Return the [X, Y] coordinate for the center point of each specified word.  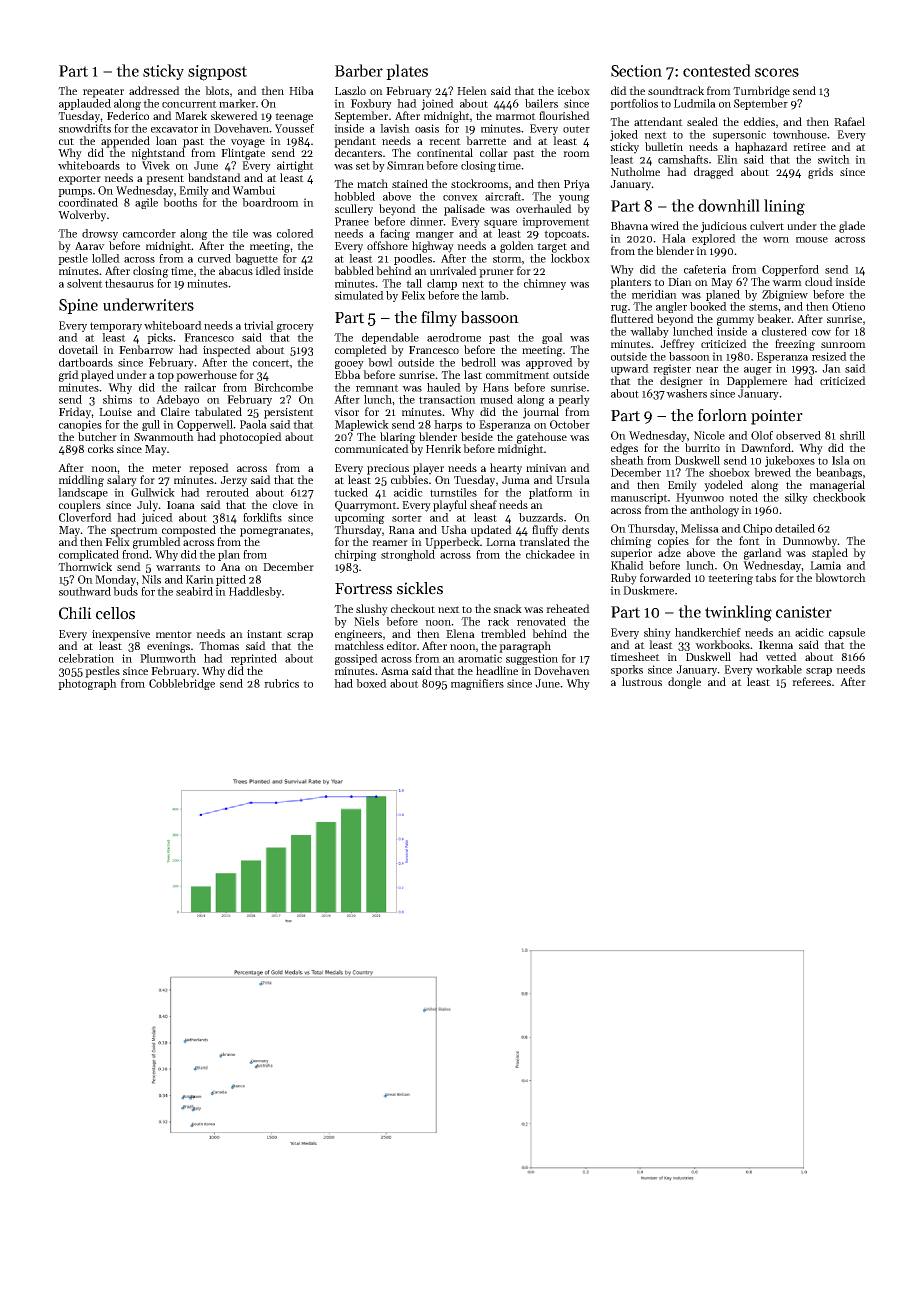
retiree [809, 147]
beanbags [839, 473]
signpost [217, 73]
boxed [371, 683]
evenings [168, 647]
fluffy [545, 531]
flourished [564, 115]
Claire [175, 411]
